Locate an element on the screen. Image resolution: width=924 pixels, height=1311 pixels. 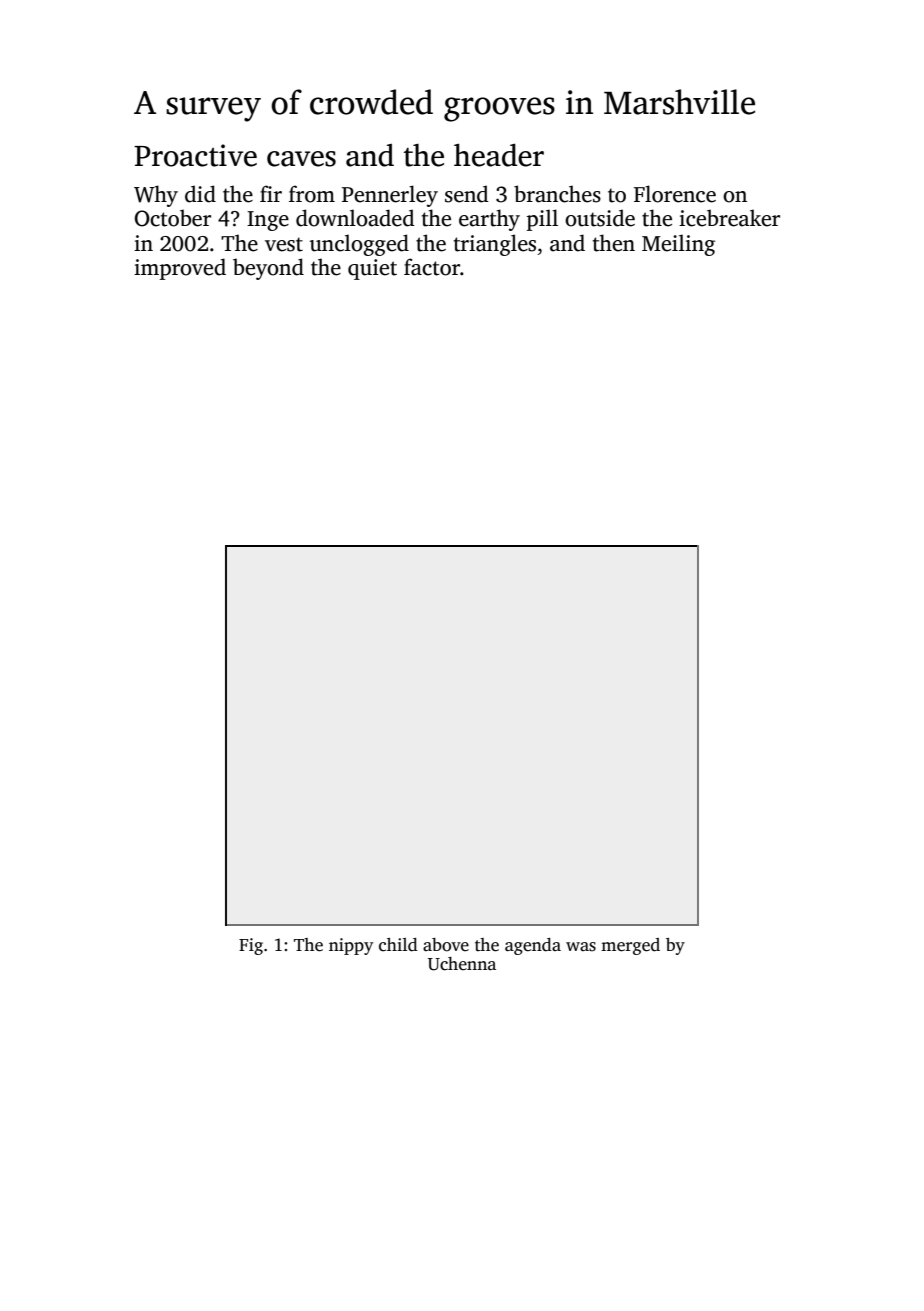
merged is located at coordinates (630, 946).
